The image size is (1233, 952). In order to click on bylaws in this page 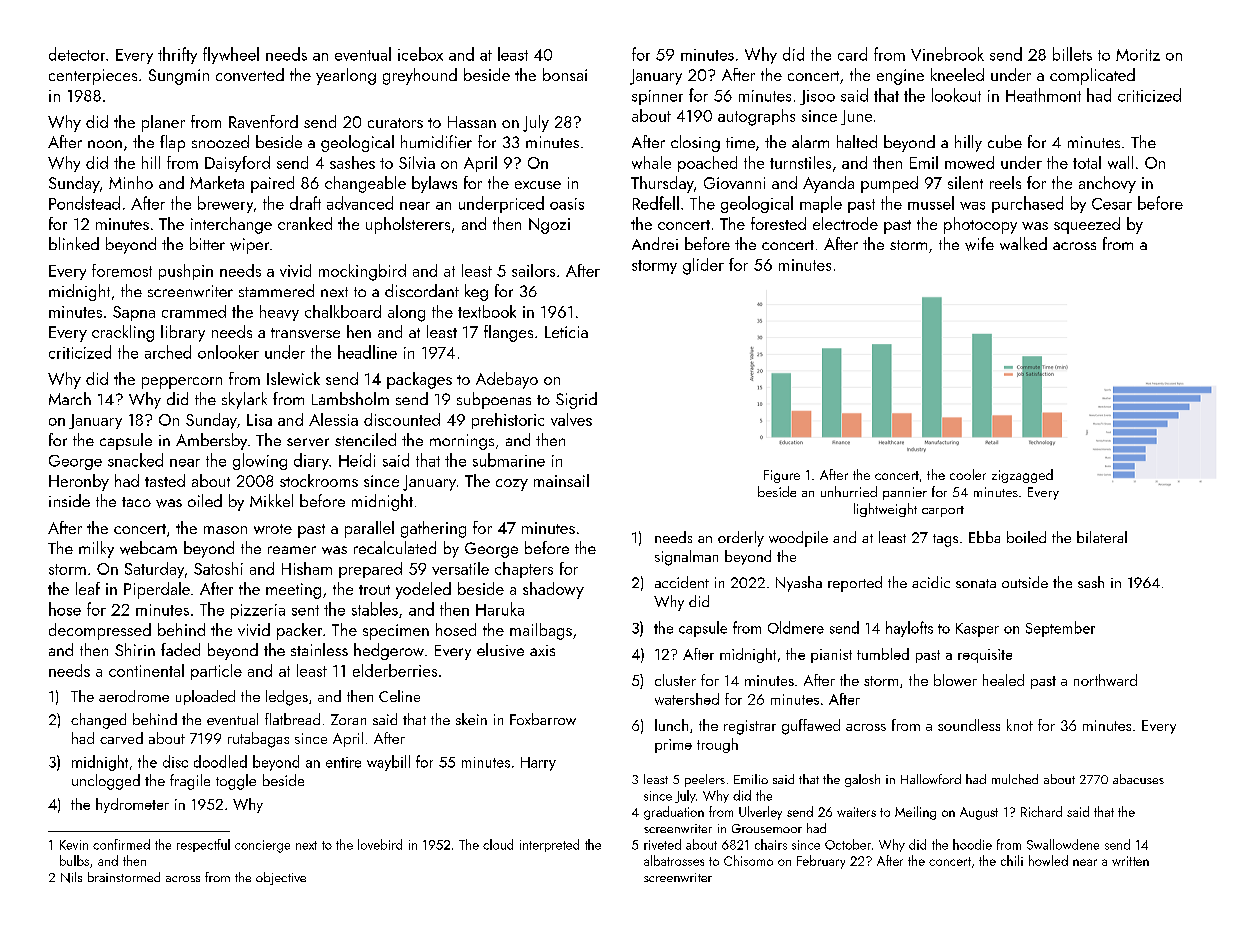, I will do `click(434, 184)`.
